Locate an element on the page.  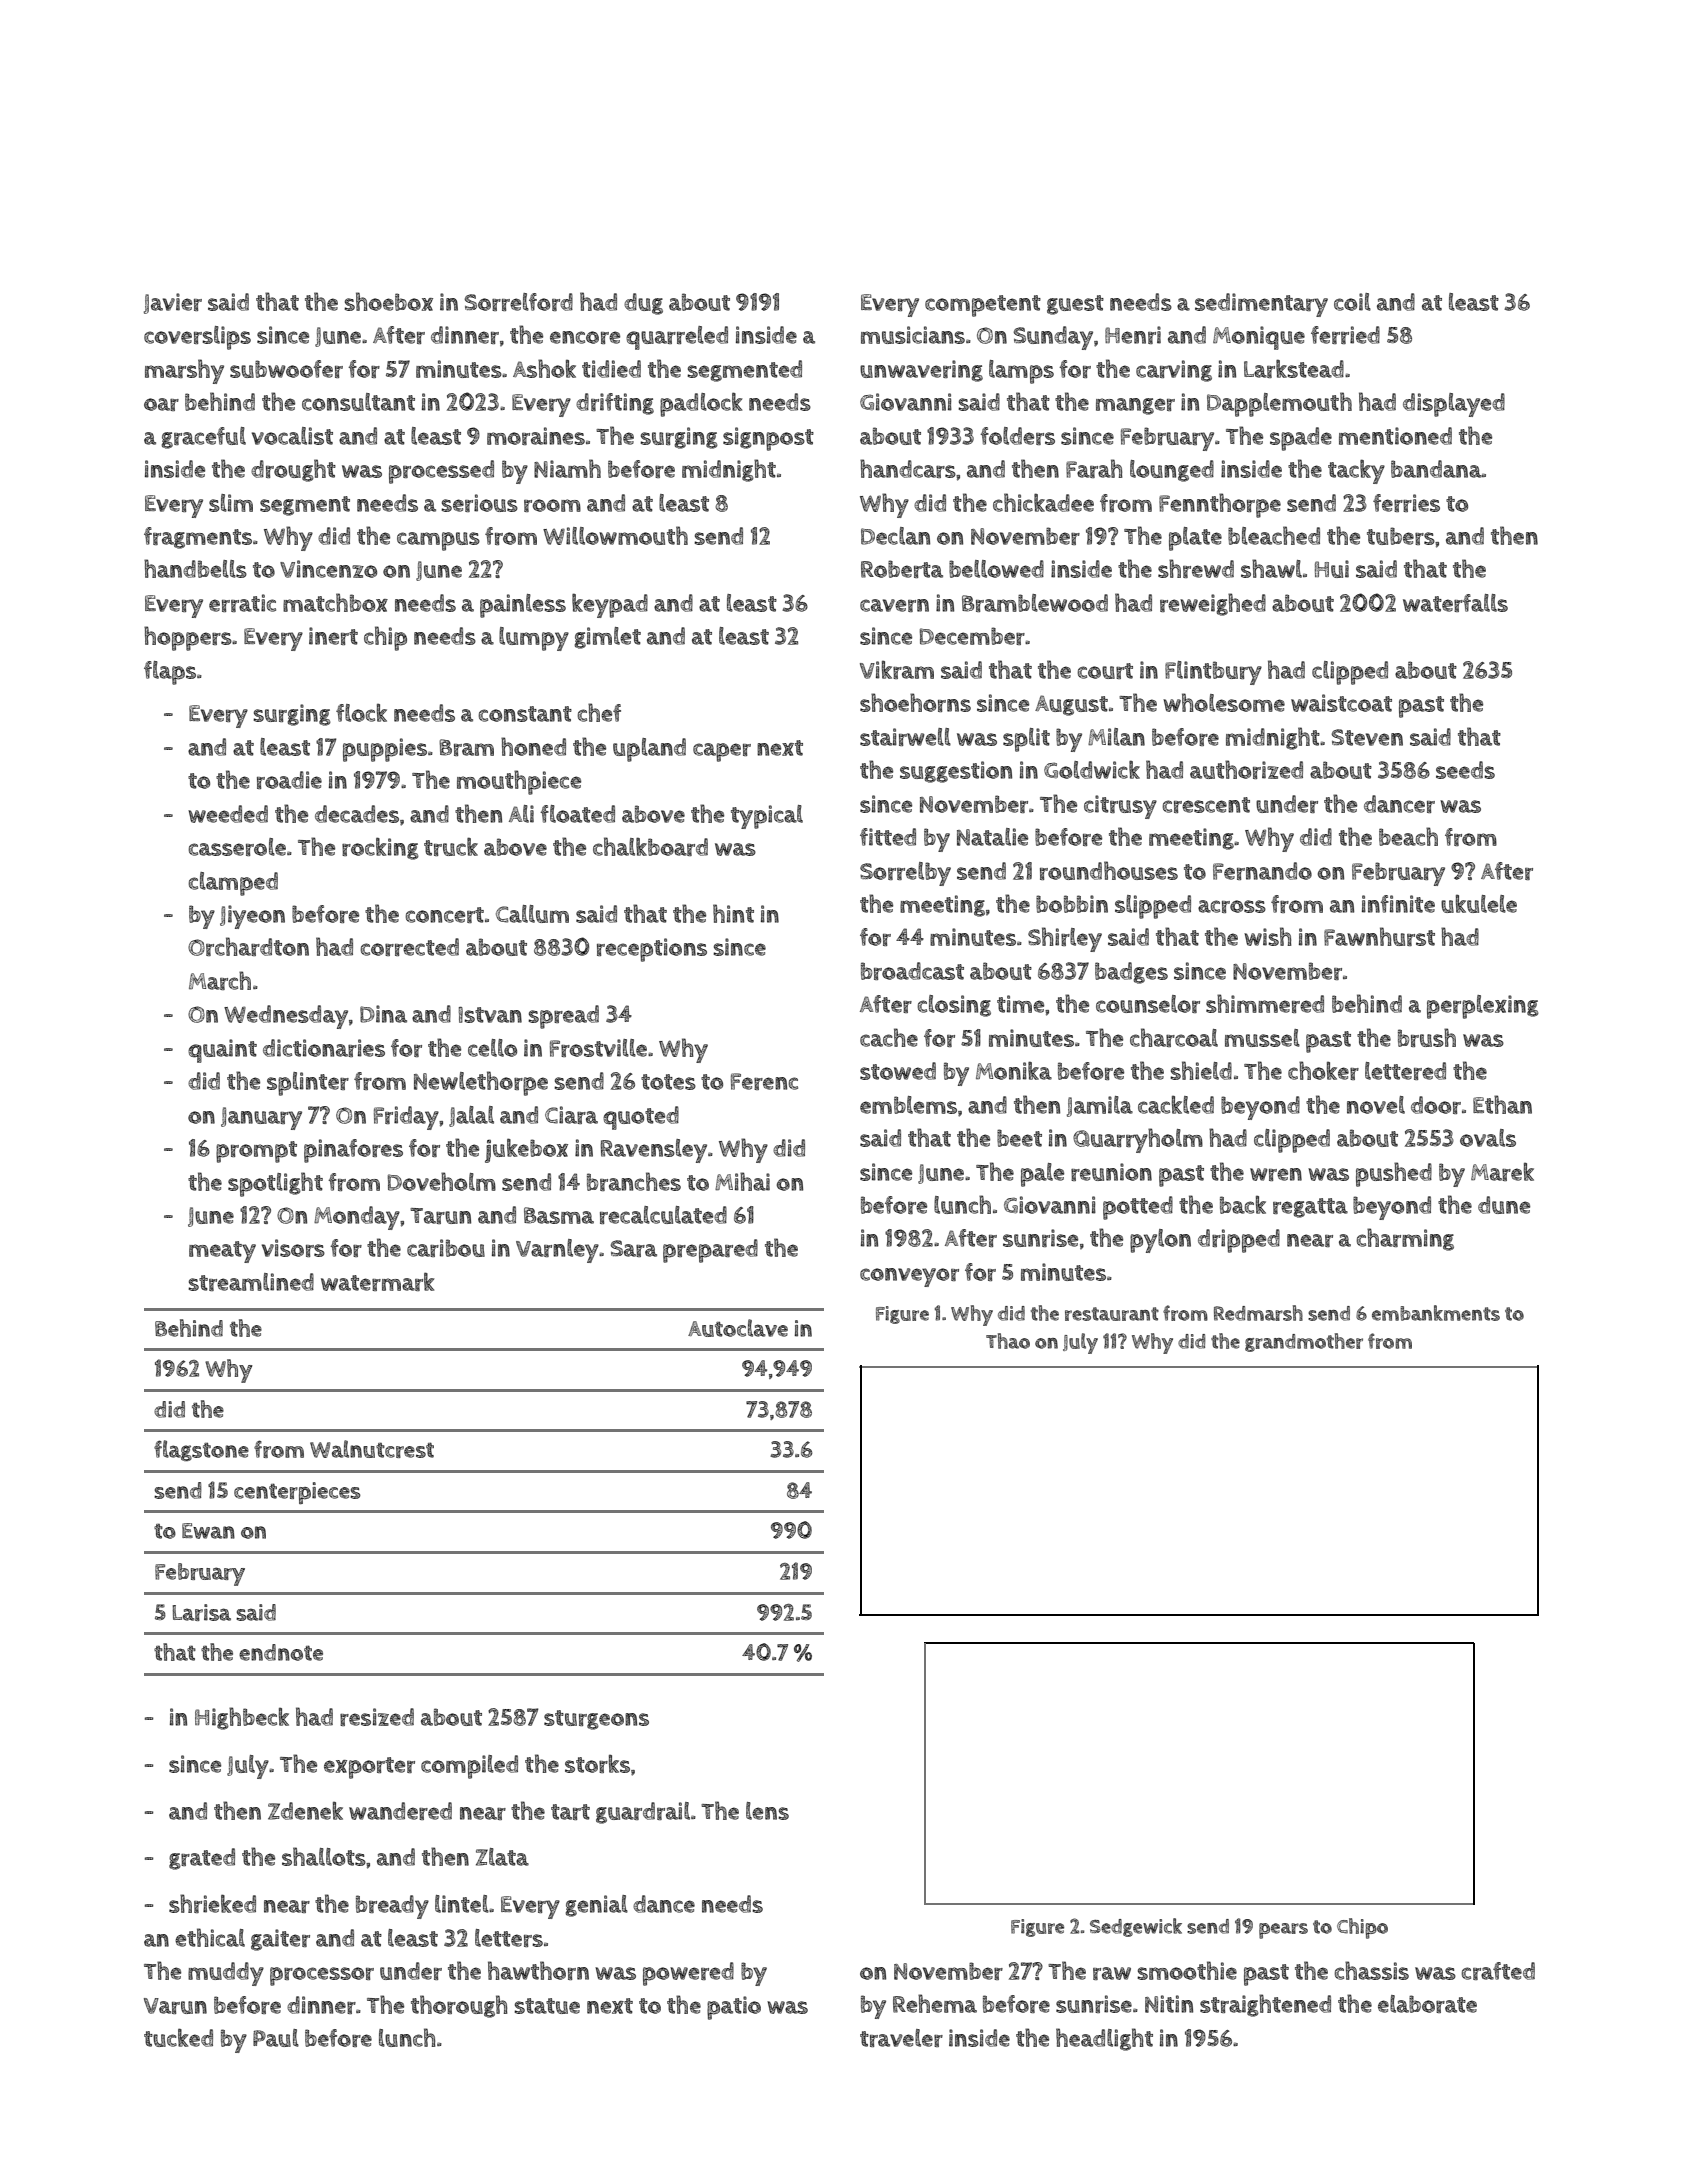
keypad is located at coordinates (610, 605).
